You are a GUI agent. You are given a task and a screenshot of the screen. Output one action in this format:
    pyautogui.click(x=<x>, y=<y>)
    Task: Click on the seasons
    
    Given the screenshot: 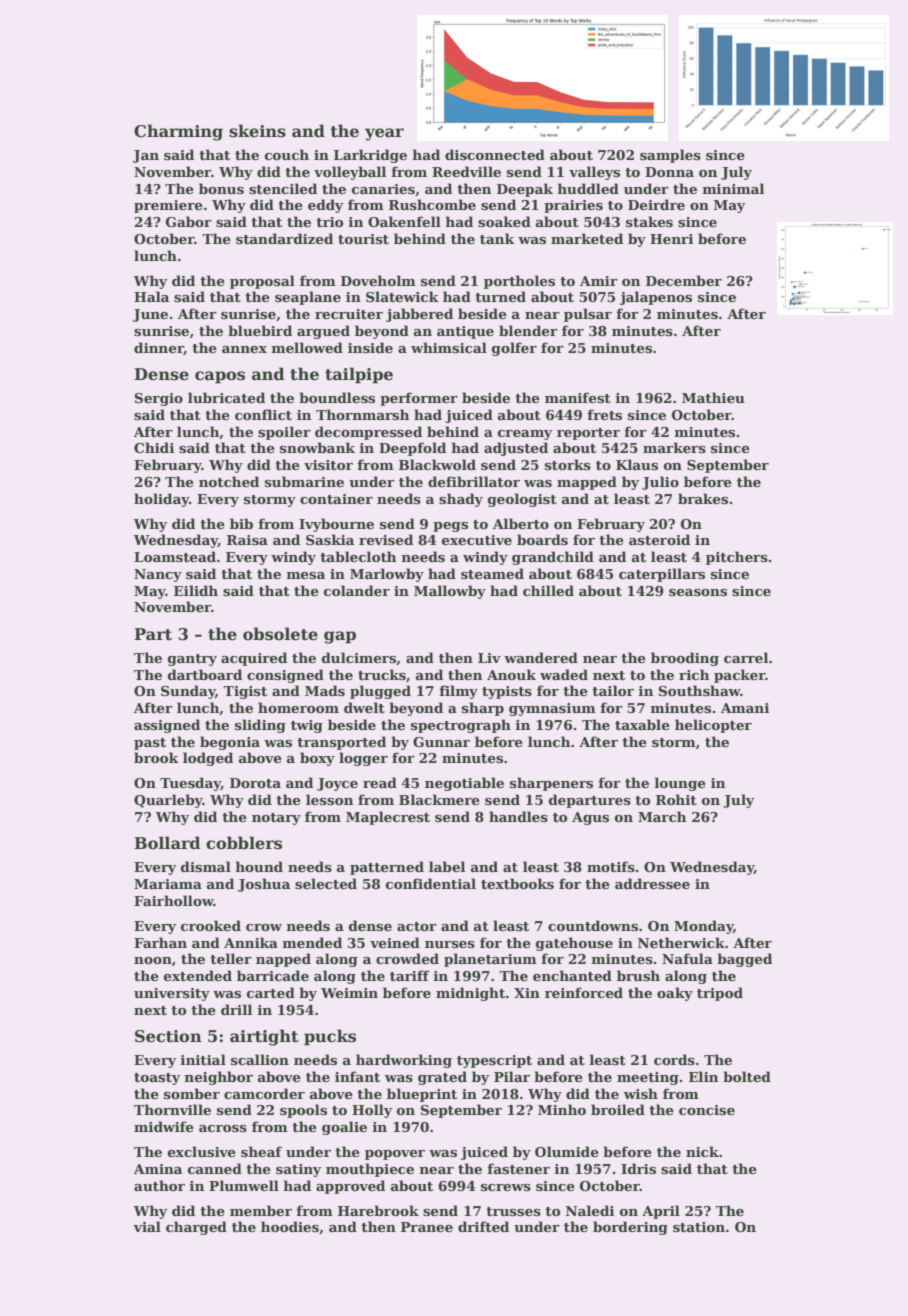 What is the action you would take?
    pyautogui.click(x=698, y=592)
